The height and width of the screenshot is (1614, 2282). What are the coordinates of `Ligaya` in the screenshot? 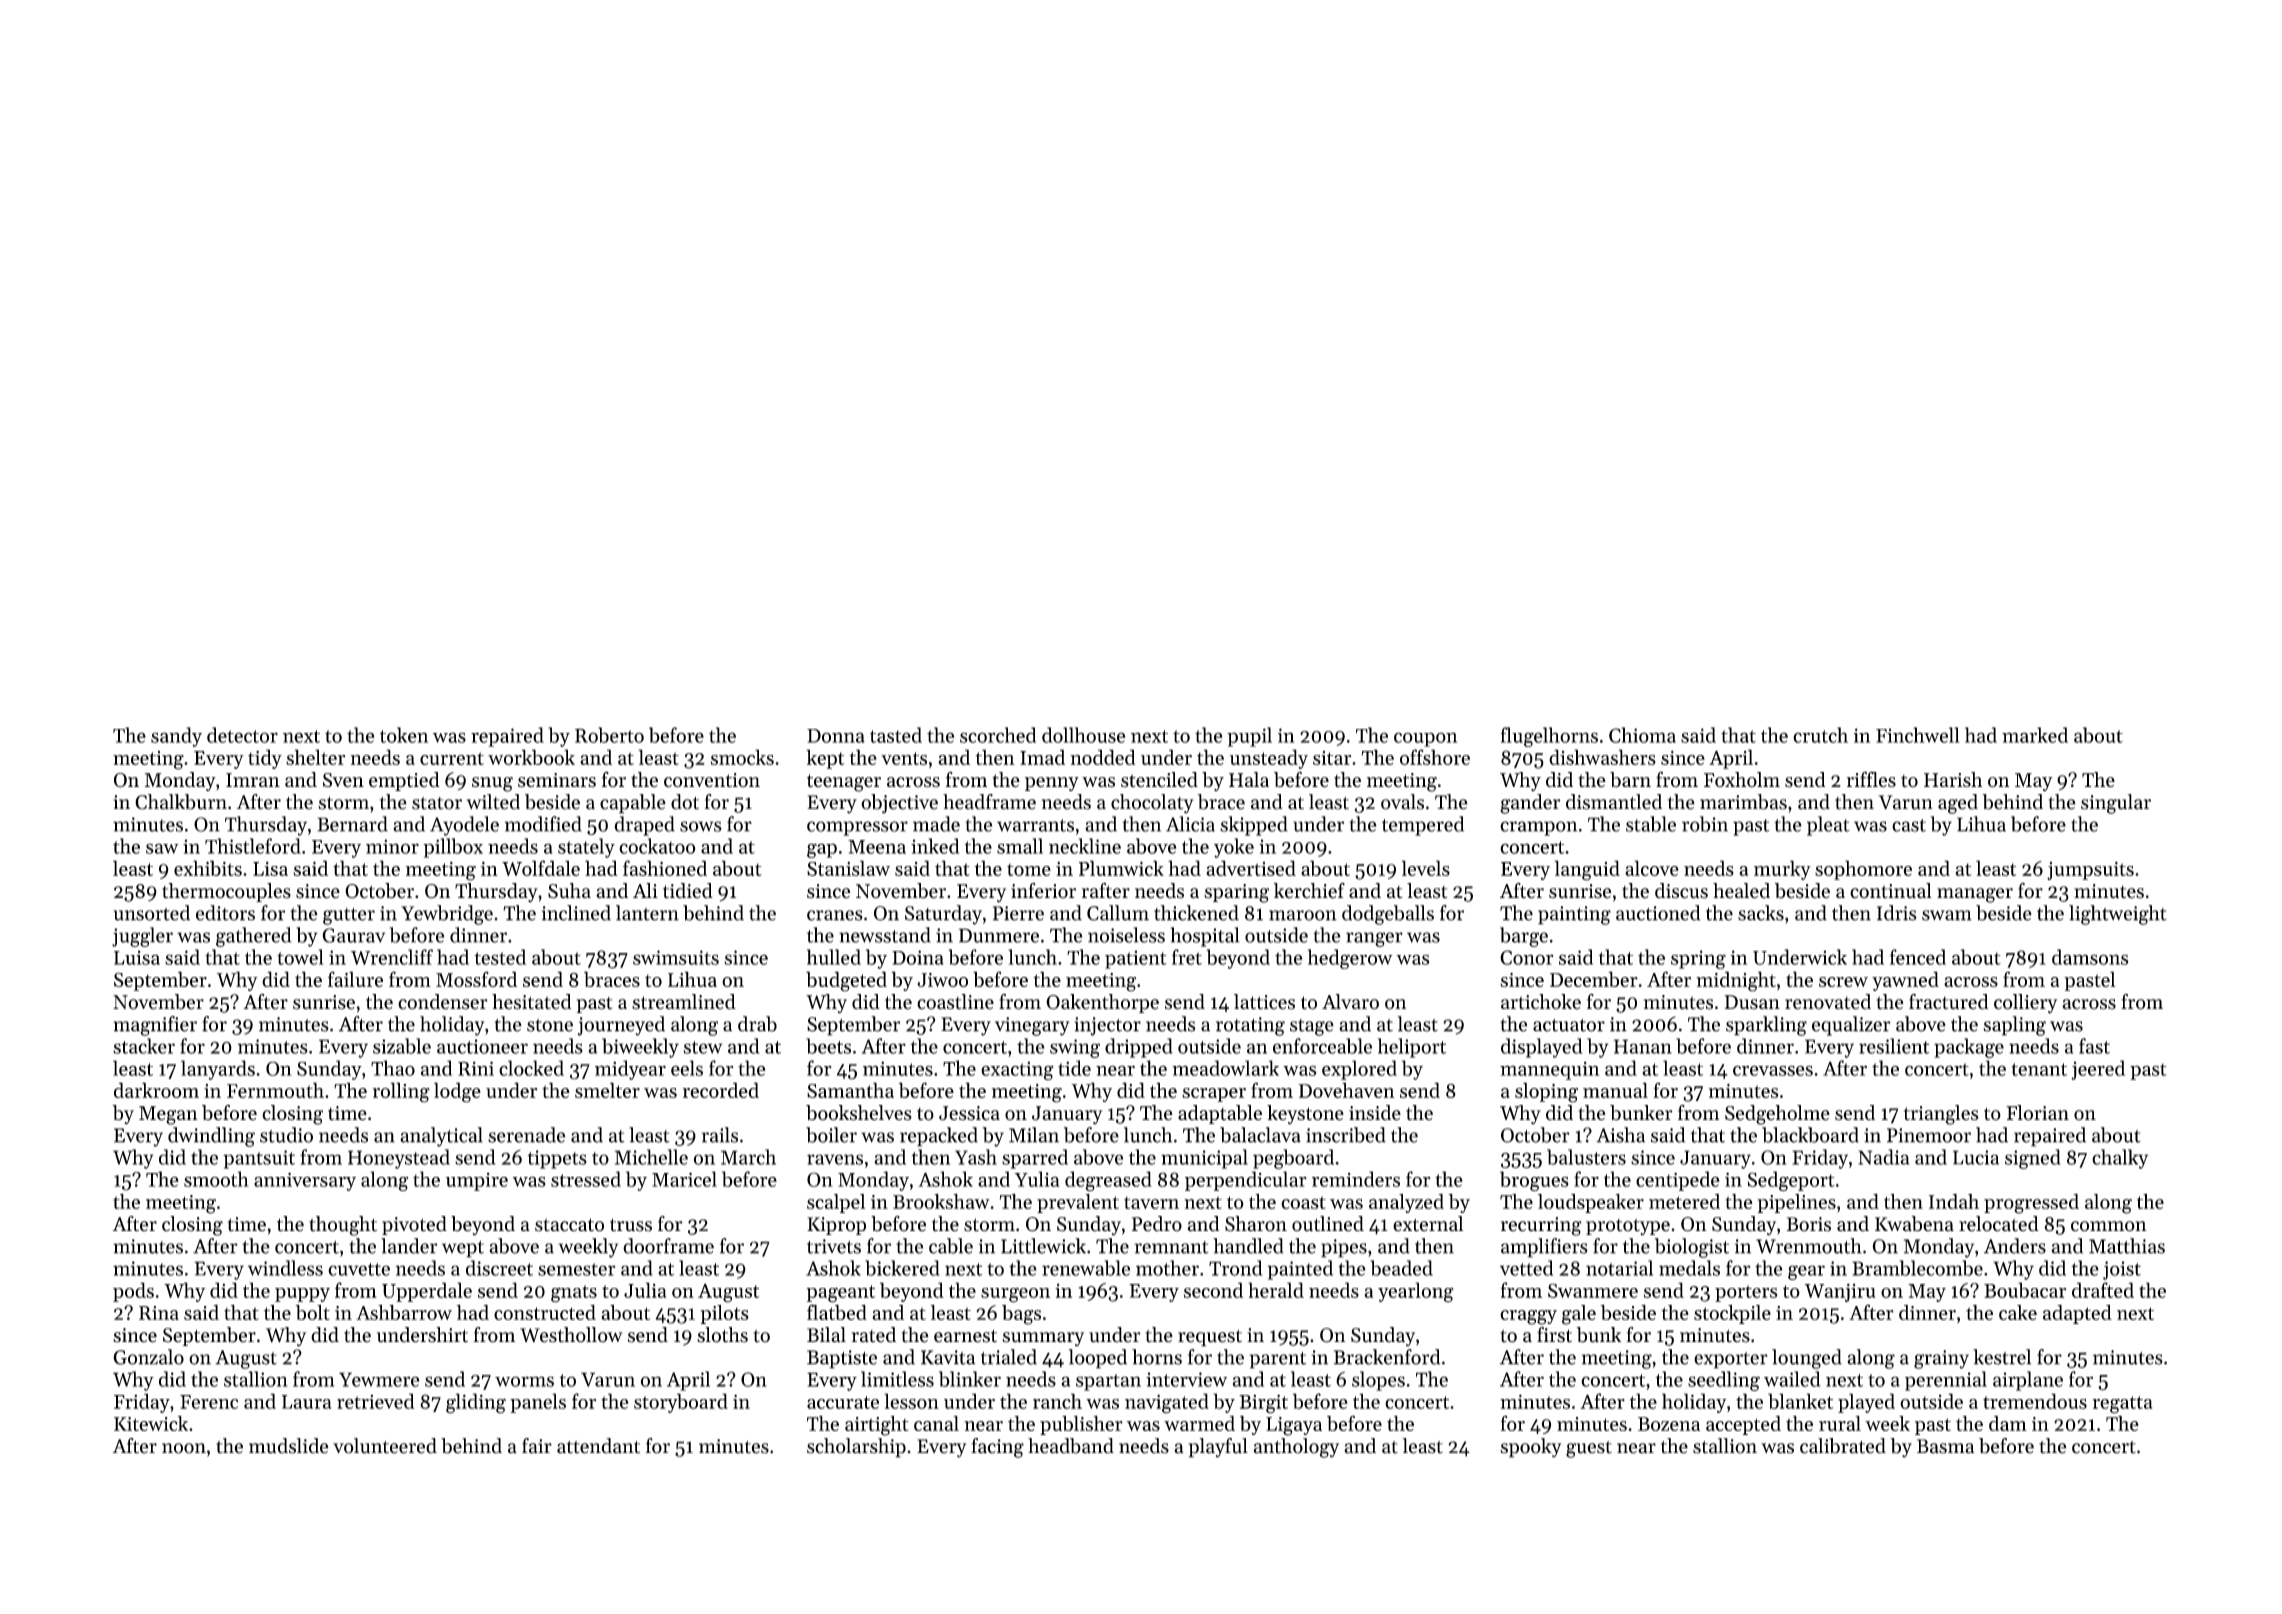 It's located at (1294, 1426).
